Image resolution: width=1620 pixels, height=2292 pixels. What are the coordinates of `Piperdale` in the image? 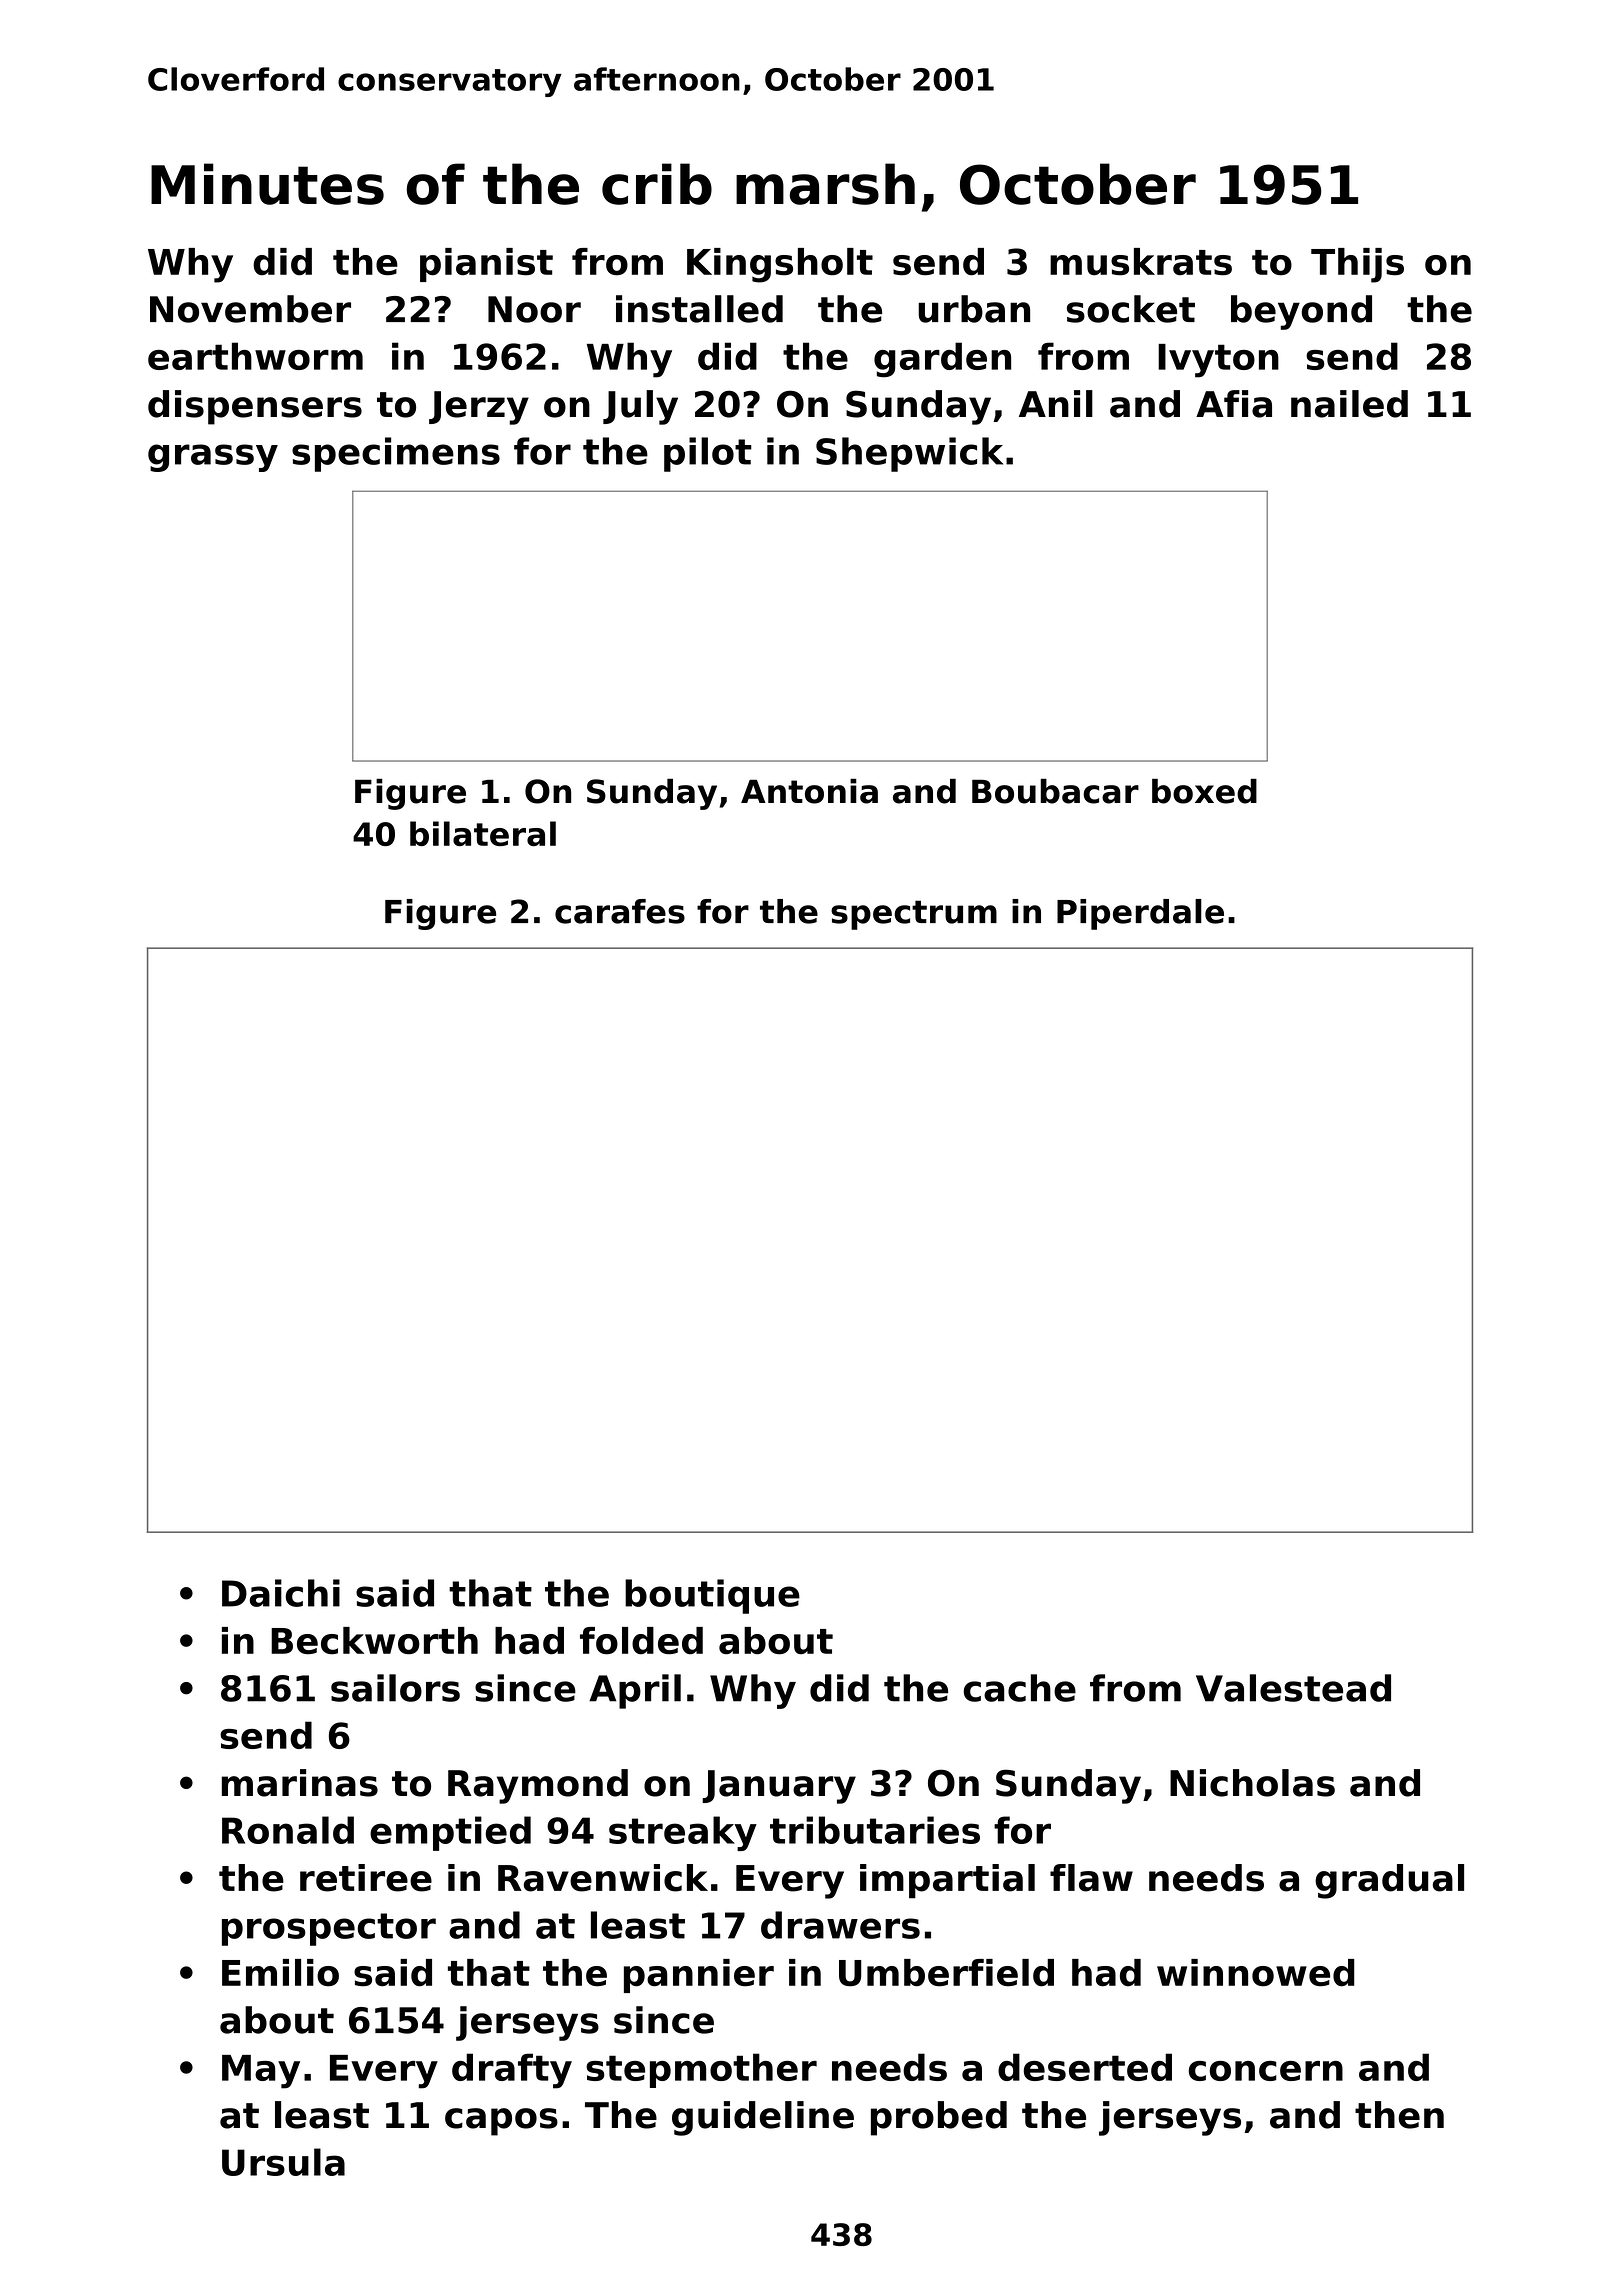 It's located at (1140, 914).
